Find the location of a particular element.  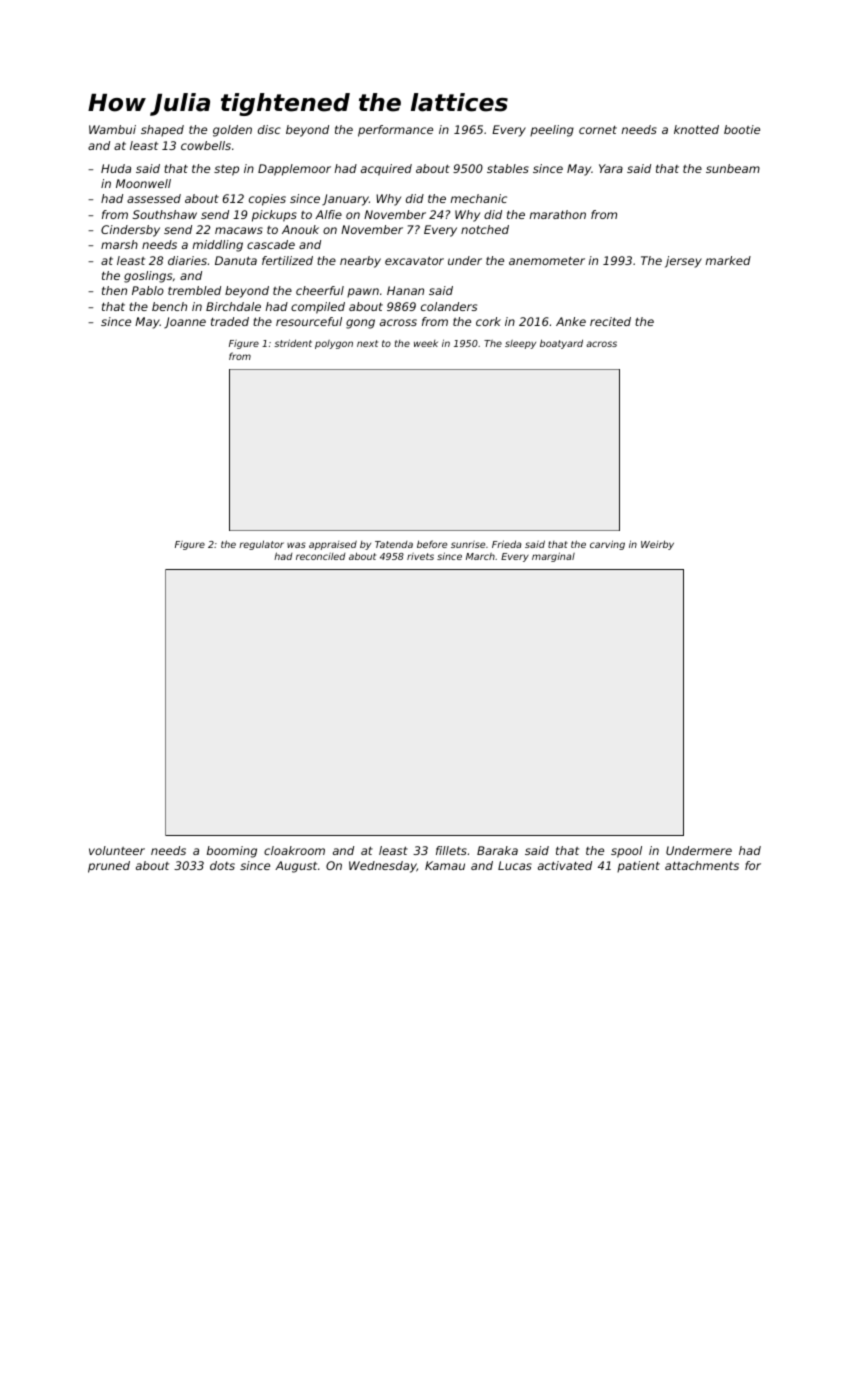

before is located at coordinates (432, 544).
